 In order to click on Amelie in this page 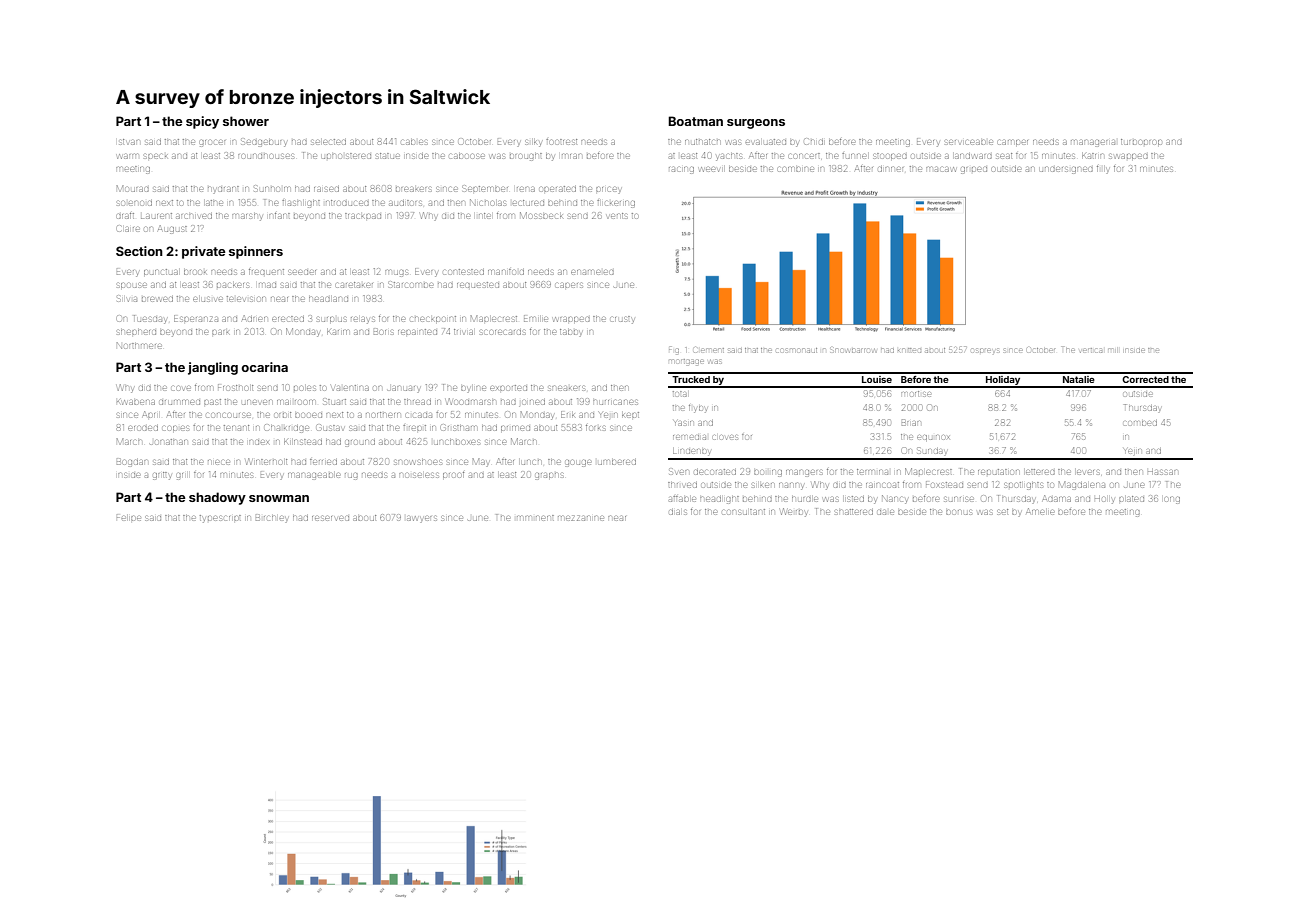, I will do `click(1040, 511)`.
